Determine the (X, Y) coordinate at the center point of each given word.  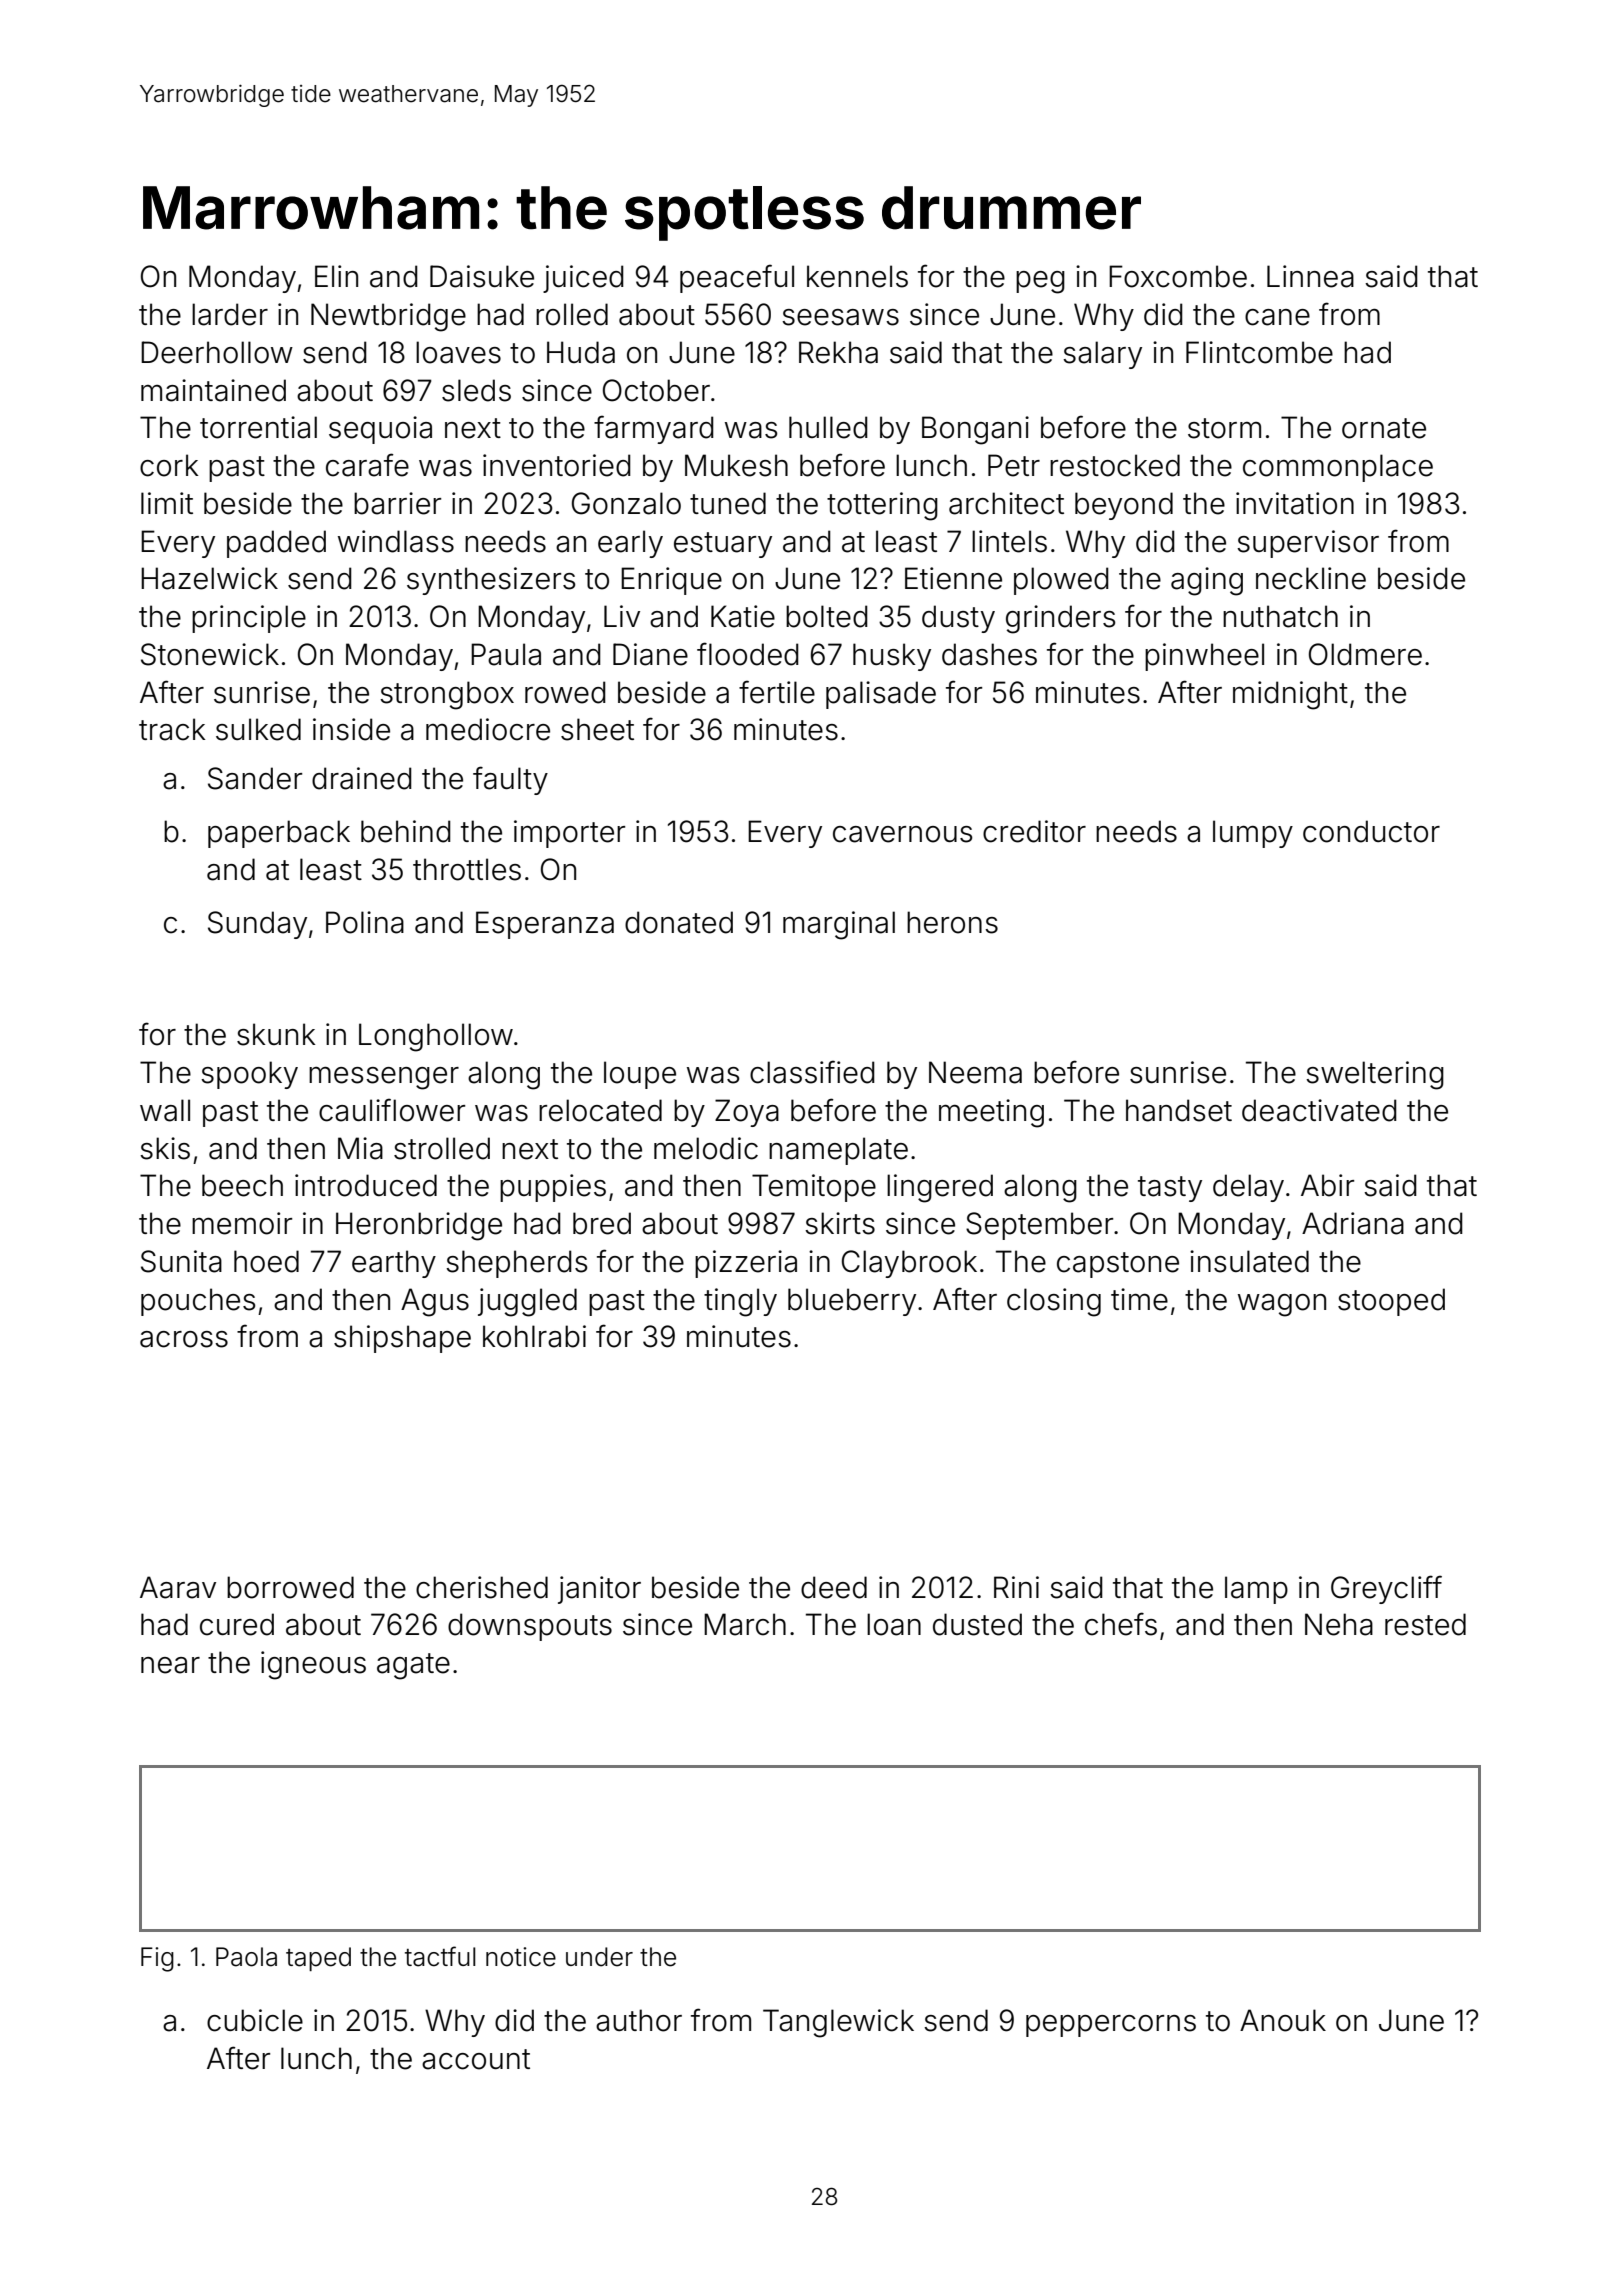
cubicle (255, 2020)
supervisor (1308, 544)
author (639, 2020)
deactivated (1319, 1110)
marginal (839, 925)
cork (169, 465)
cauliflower (392, 1110)
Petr (1014, 465)
